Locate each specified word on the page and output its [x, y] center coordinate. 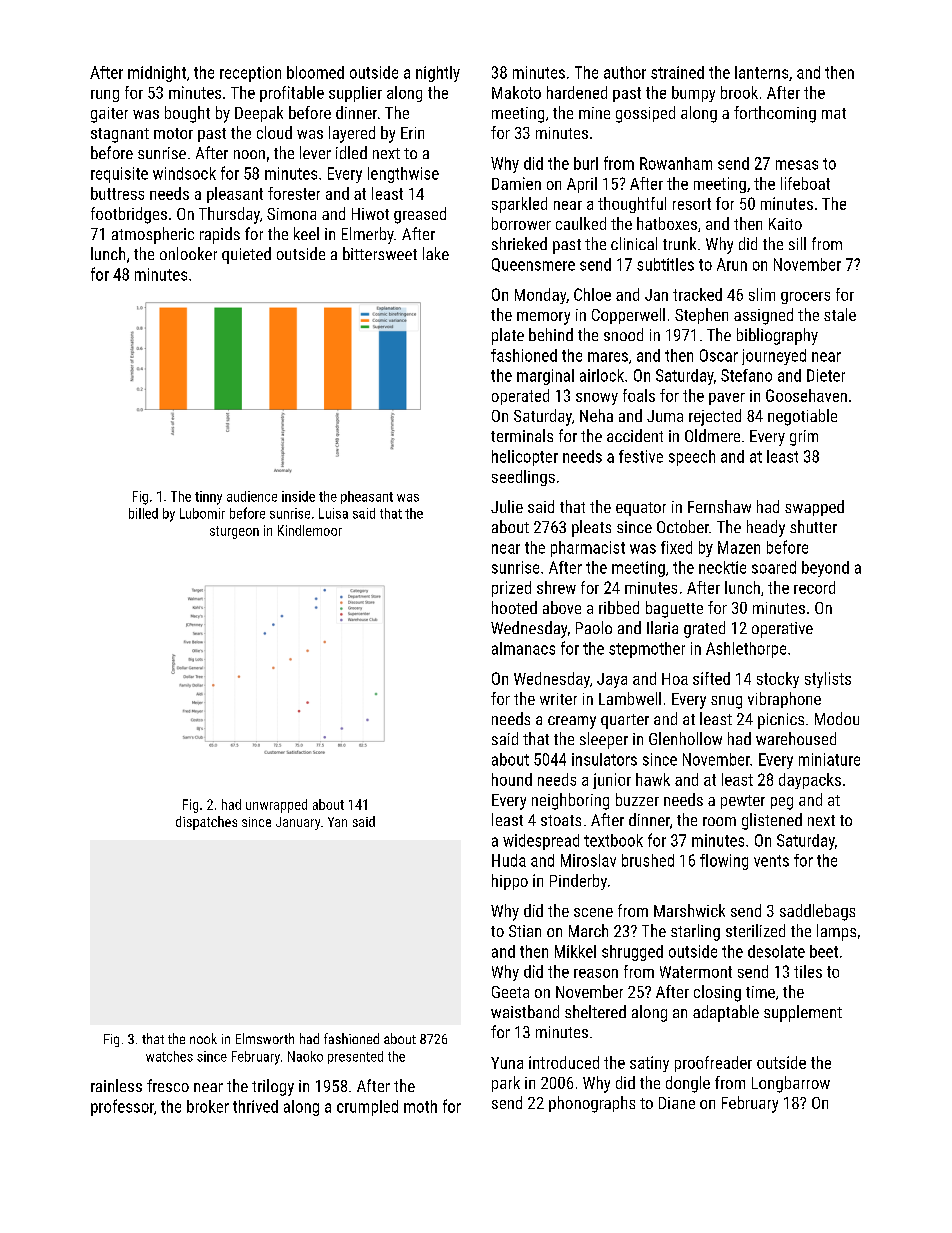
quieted [246, 255]
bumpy [693, 94]
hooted [514, 607]
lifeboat [805, 183]
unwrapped [276, 806]
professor [122, 1107]
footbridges [129, 215]
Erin [412, 133]
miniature [829, 759]
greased [420, 215]
